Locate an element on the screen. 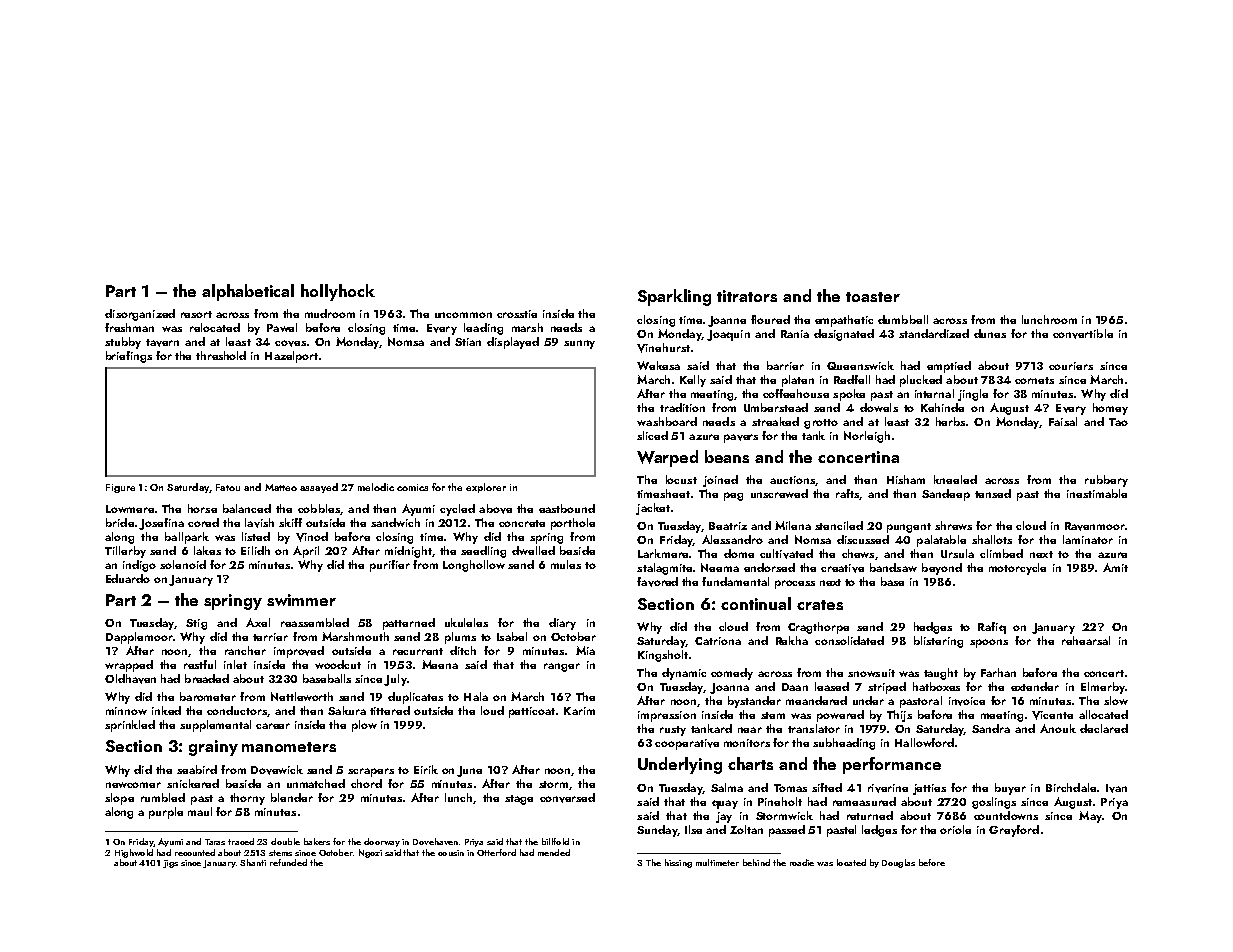 The width and height of the screenshot is (1233, 952). Ursula is located at coordinates (957, 553).
